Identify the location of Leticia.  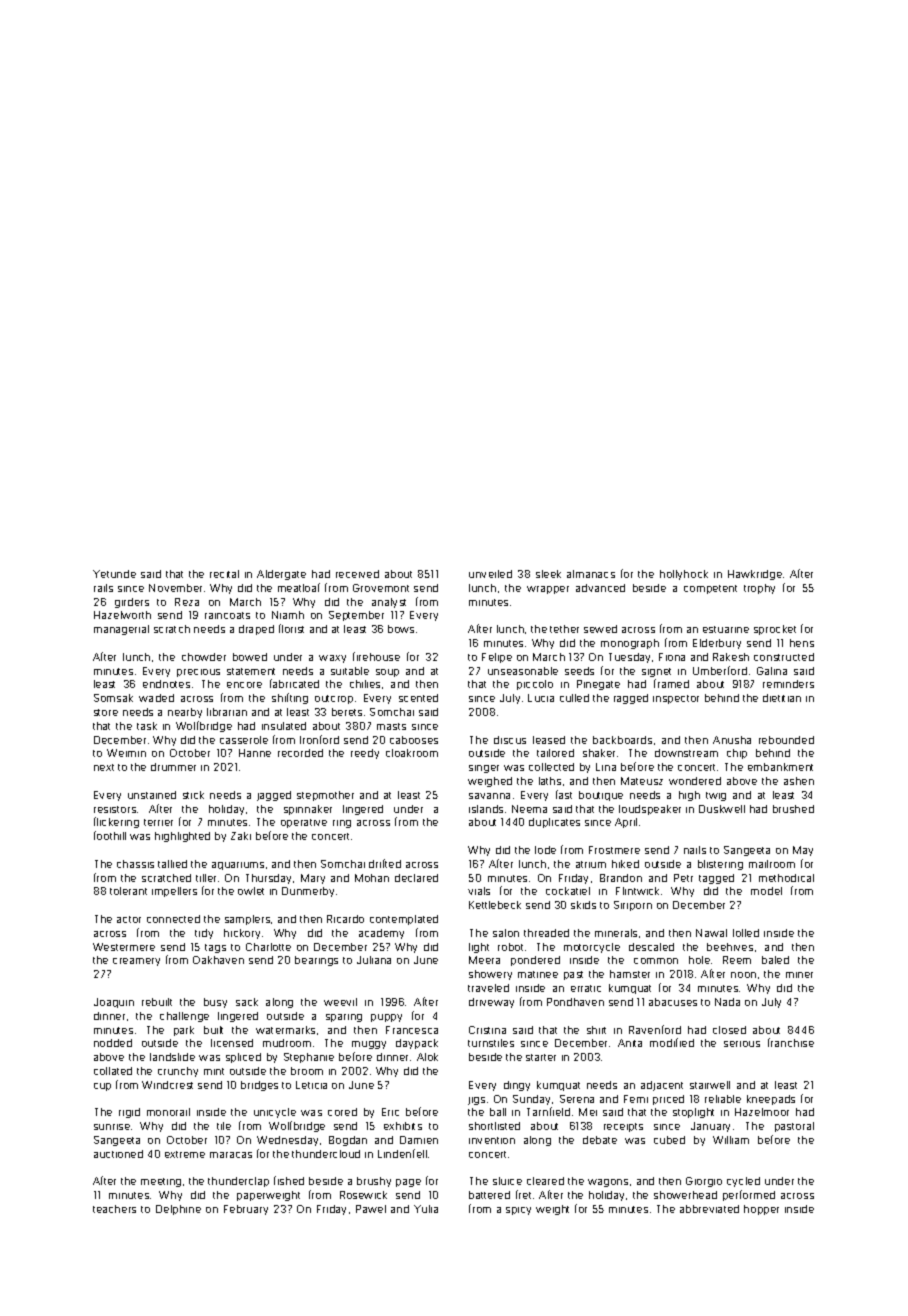
(311, 1085).
